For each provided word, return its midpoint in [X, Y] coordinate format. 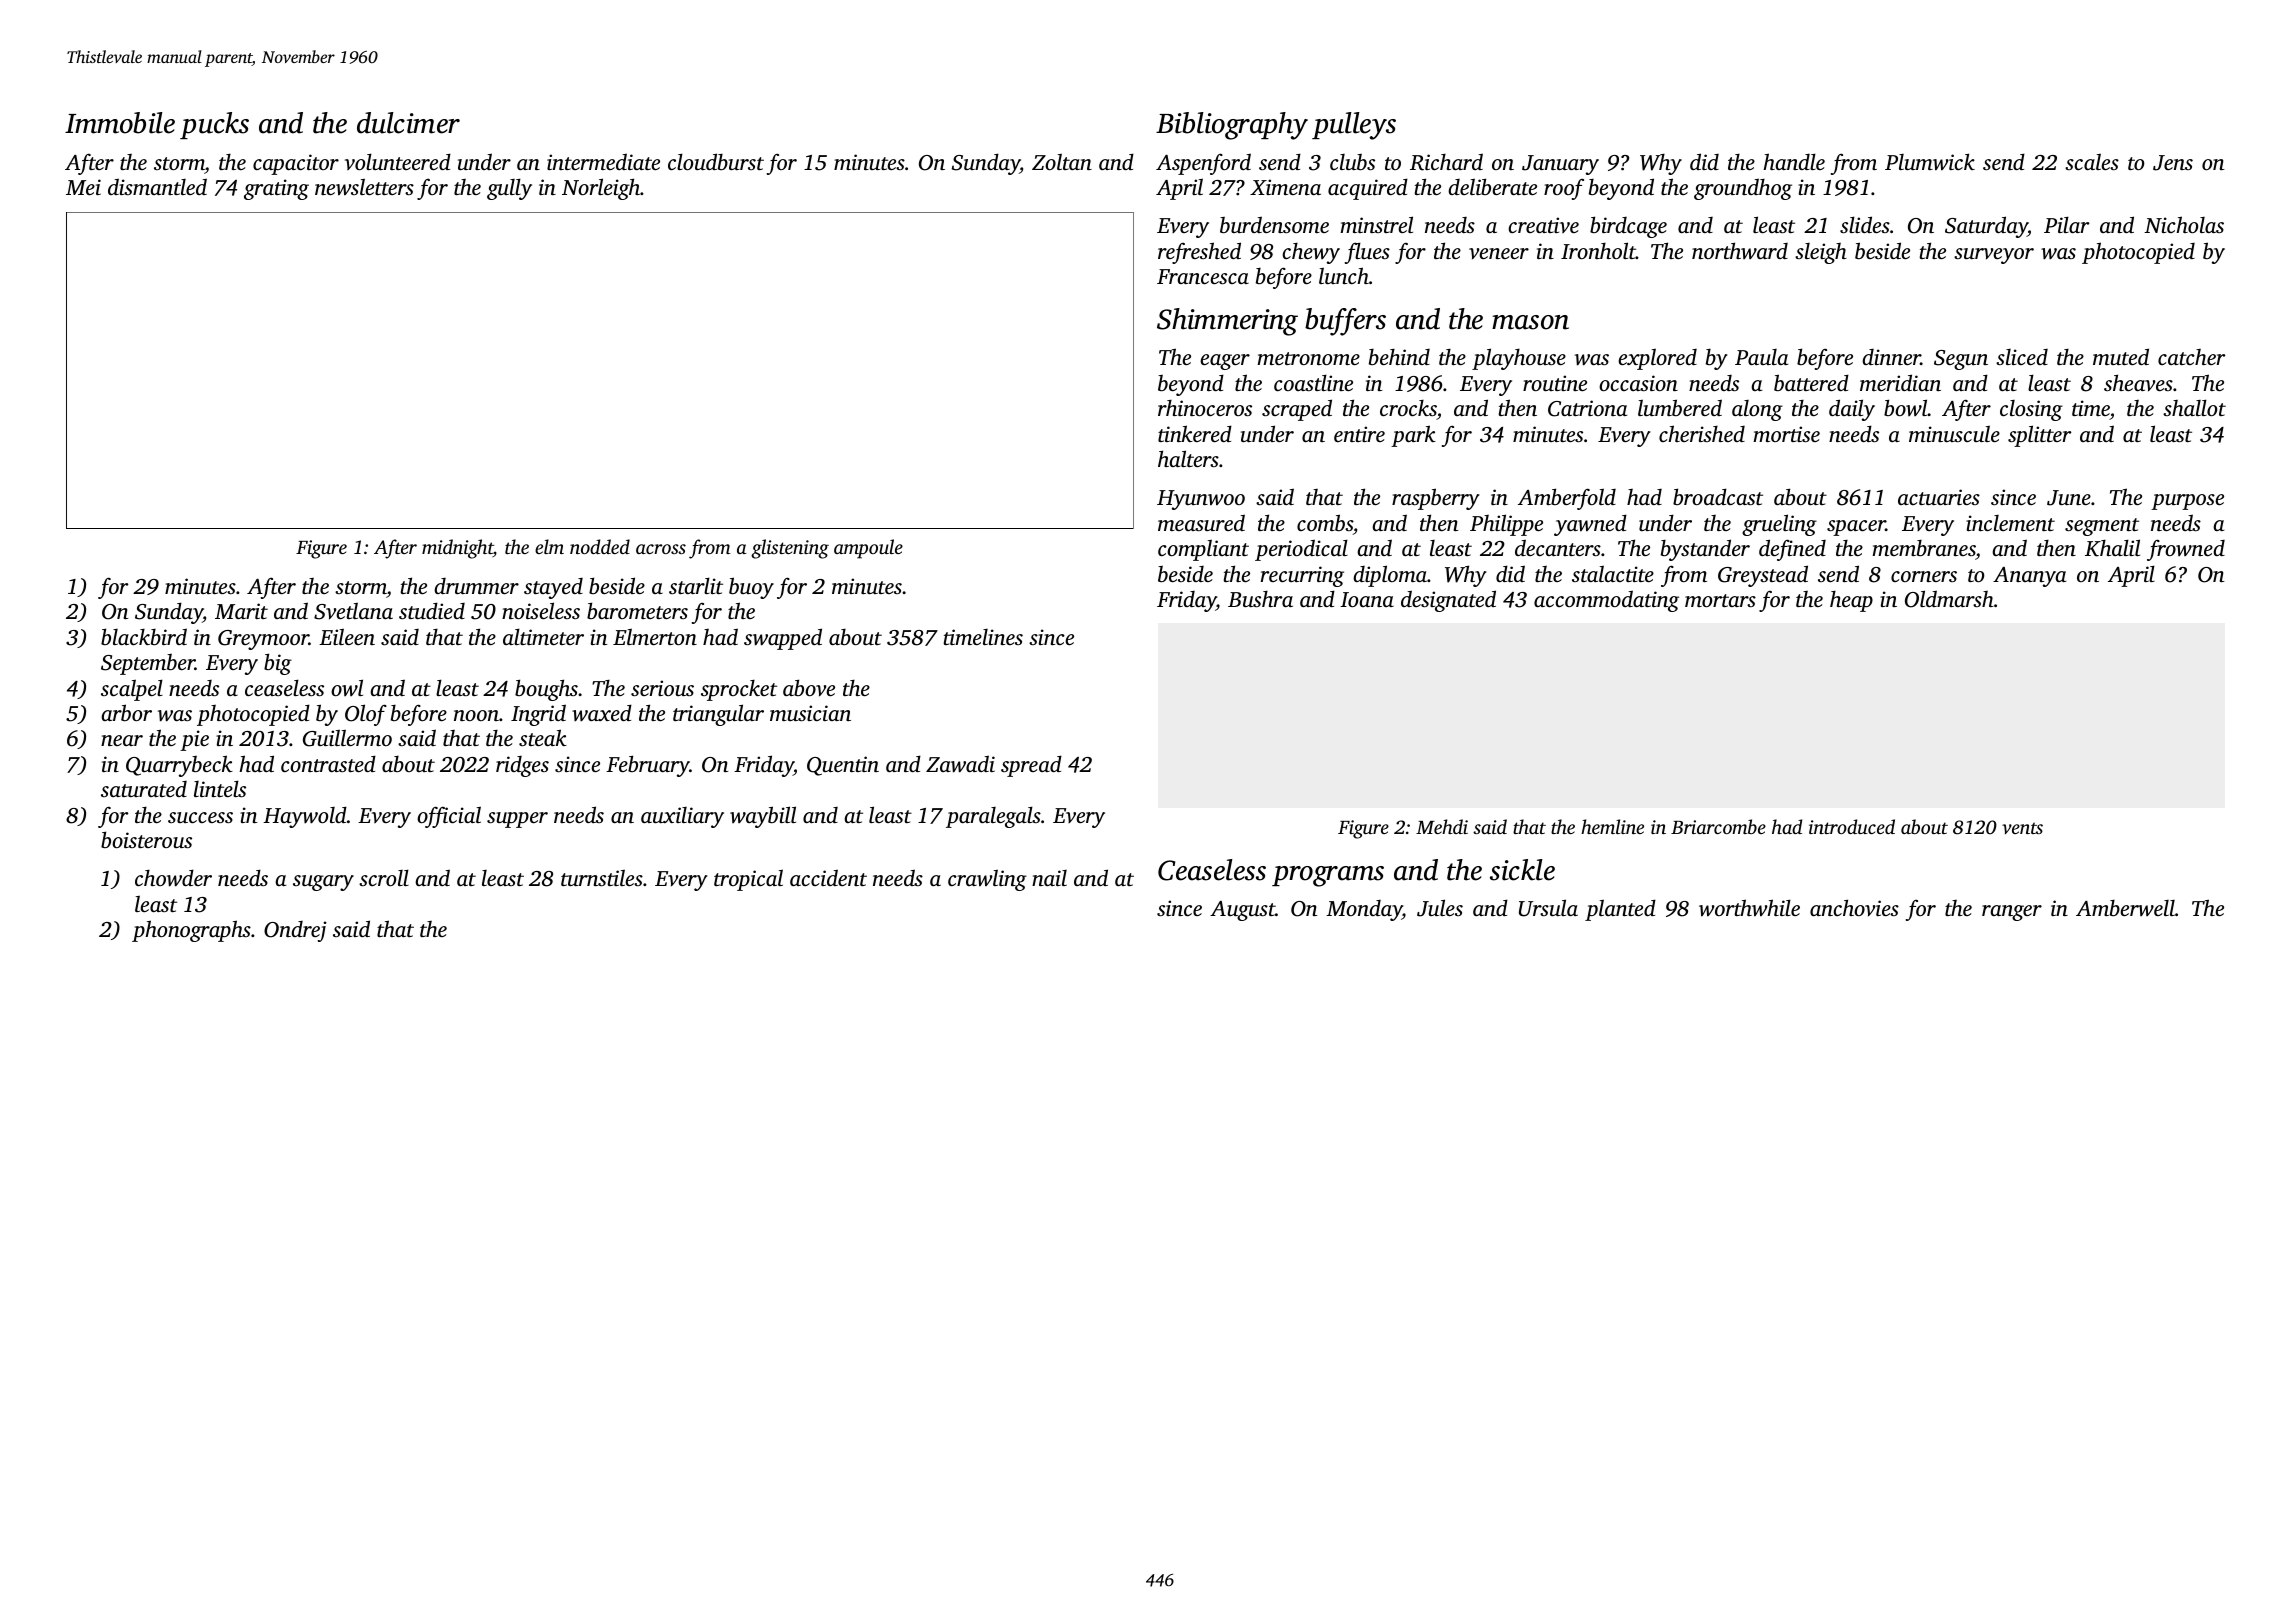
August [1242, 911]
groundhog [1743, 189]
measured [1201, 522]
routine [1555, 383]
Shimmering [1227, 322]
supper [517, 820]
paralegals [993, 817]
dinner [1891, 357]
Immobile [120, 123]
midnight [457, 549]
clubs [1352, 162]
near [122, 740]
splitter [2039, 436]
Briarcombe [1718, 826]
